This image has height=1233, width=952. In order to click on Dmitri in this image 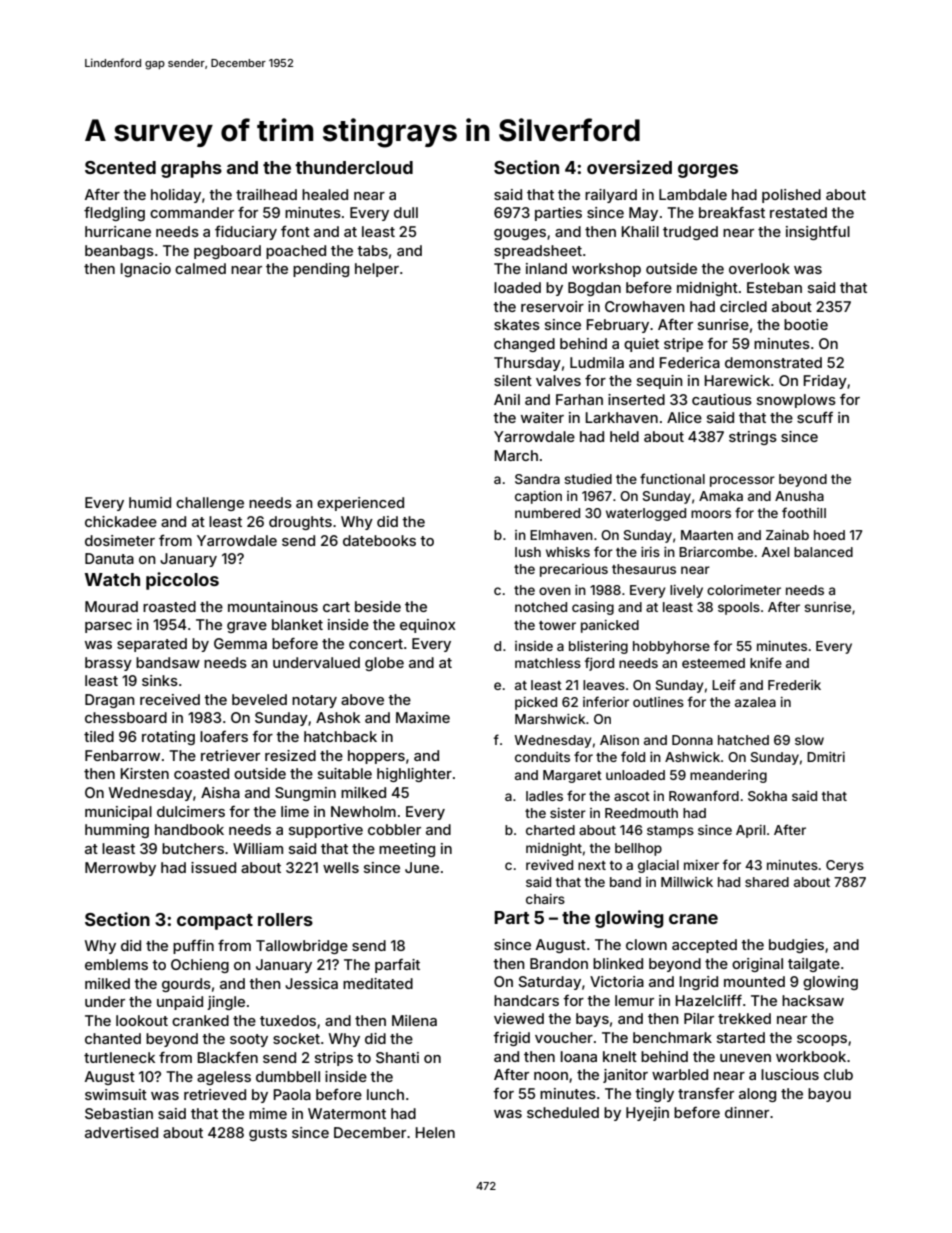, I will do `click(826, 757)`.
